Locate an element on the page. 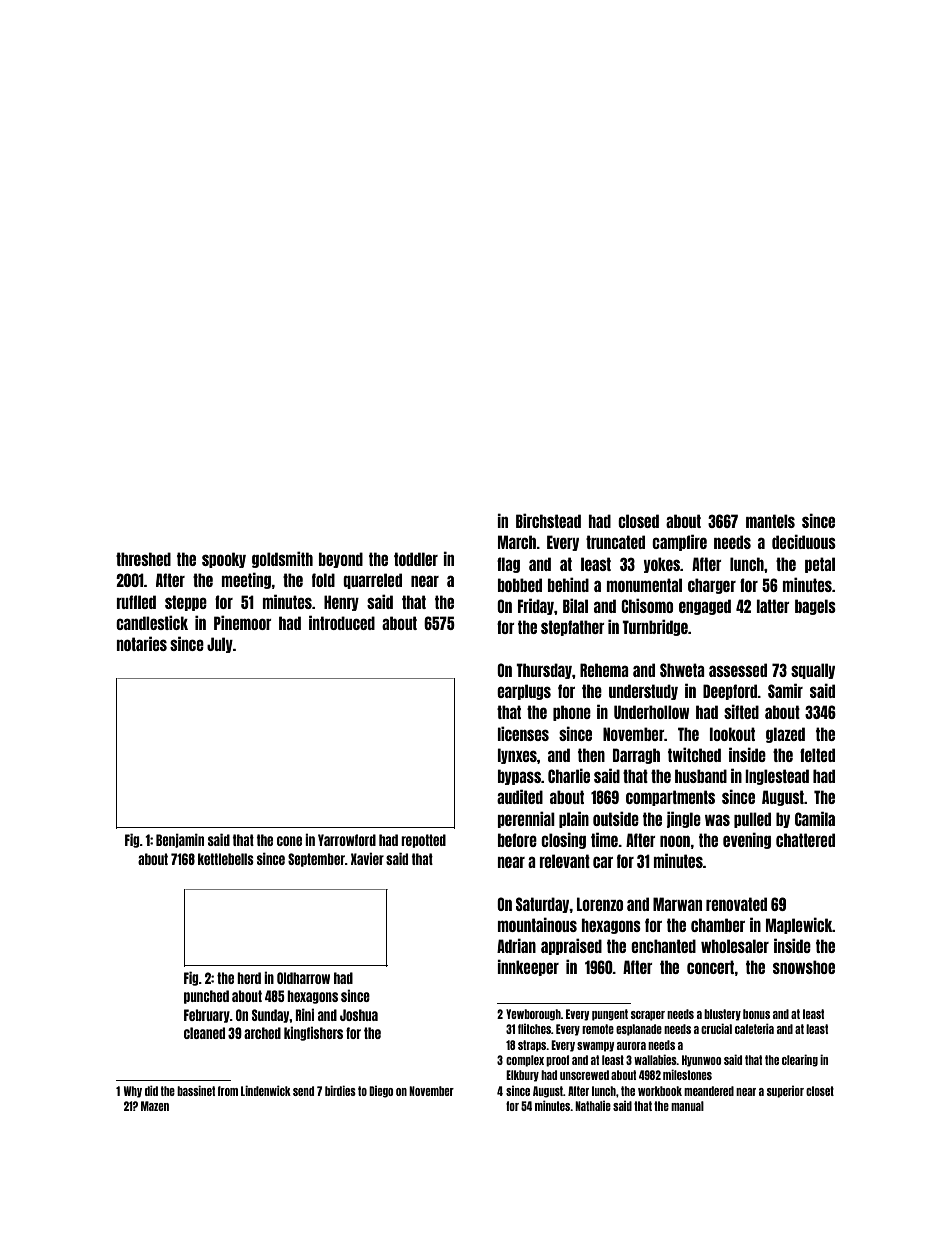  squally is located at coordinates (813, 671).
